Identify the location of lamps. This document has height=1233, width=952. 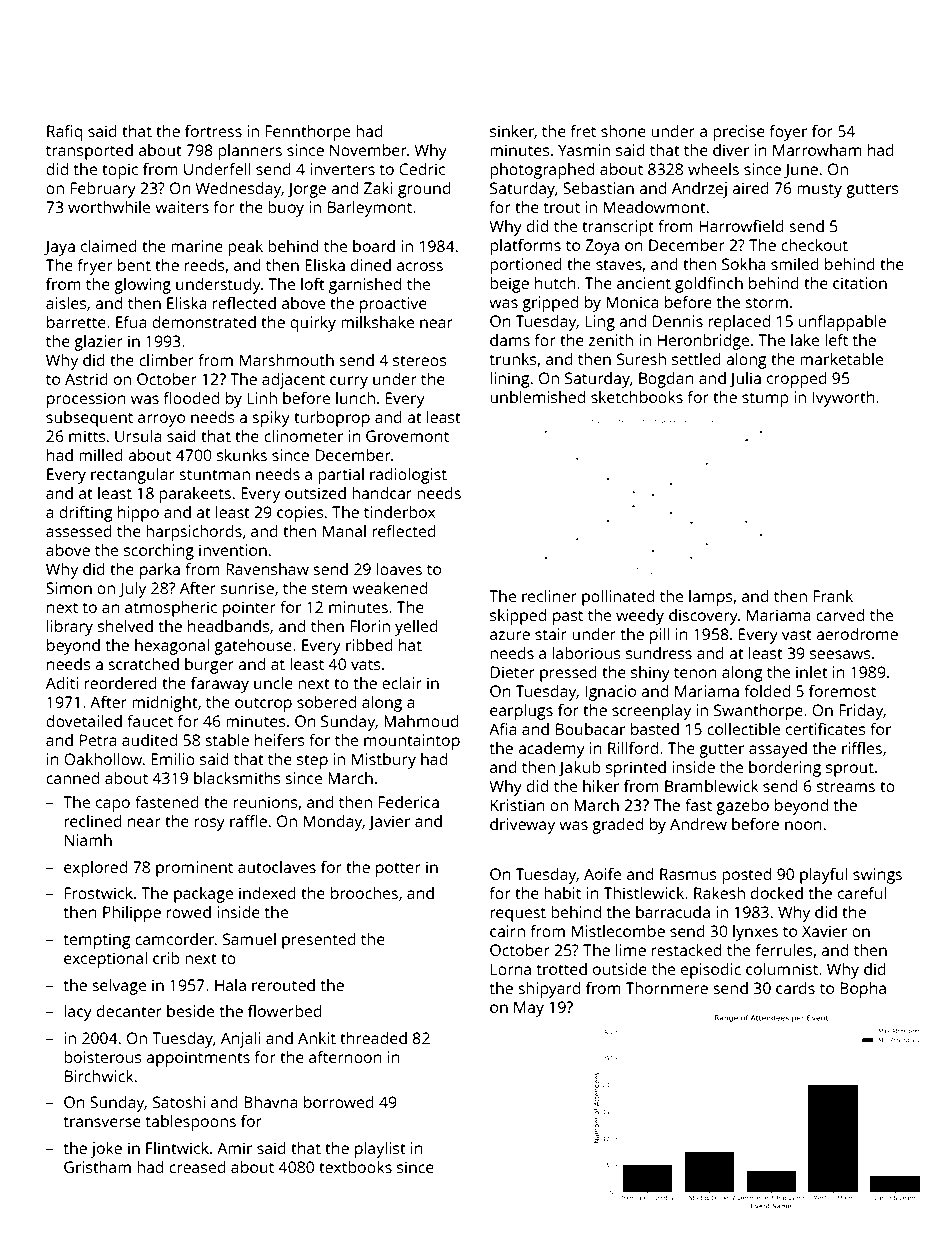
(711, 598).
